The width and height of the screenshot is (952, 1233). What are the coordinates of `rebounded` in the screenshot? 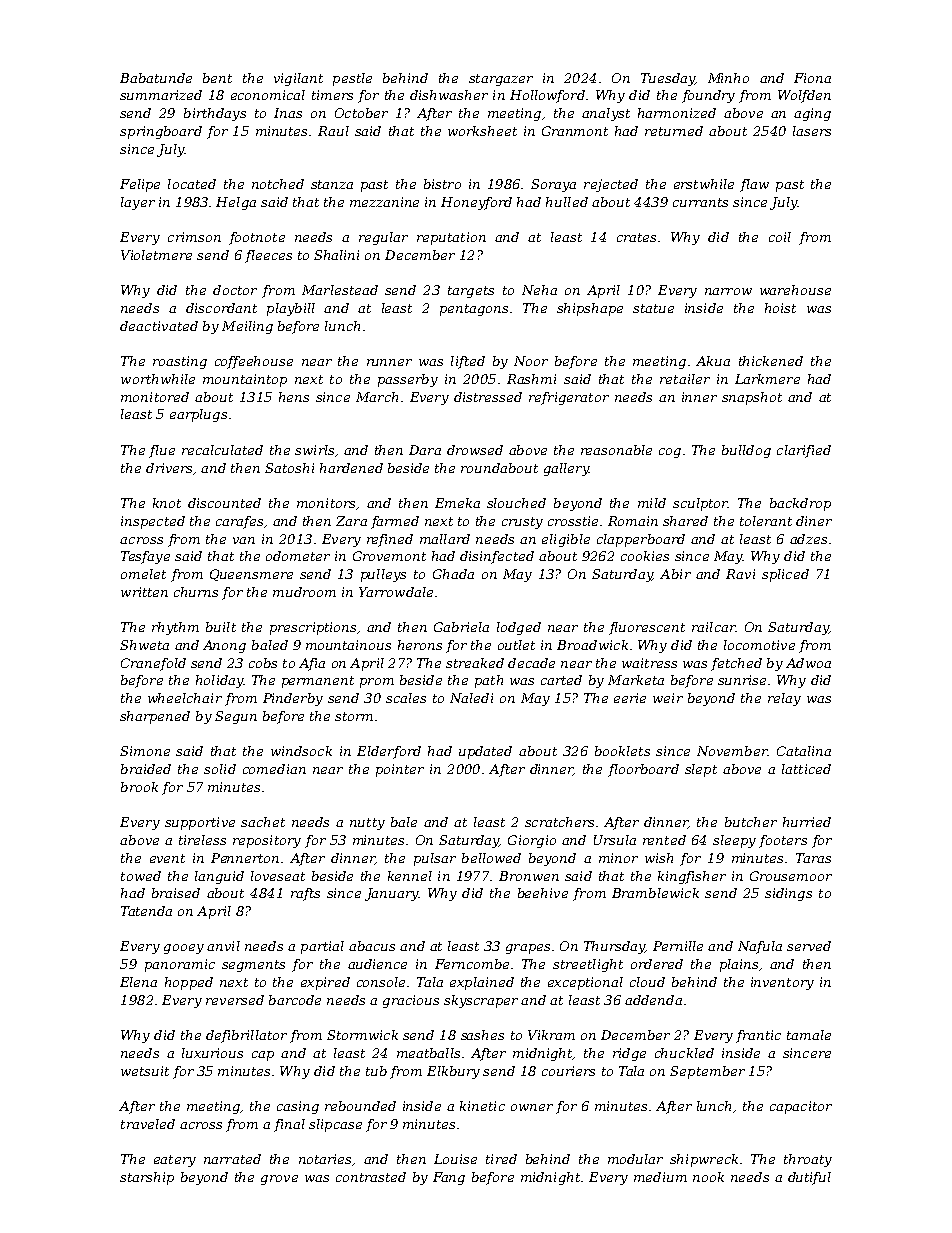 It's located at (360, 1106).
